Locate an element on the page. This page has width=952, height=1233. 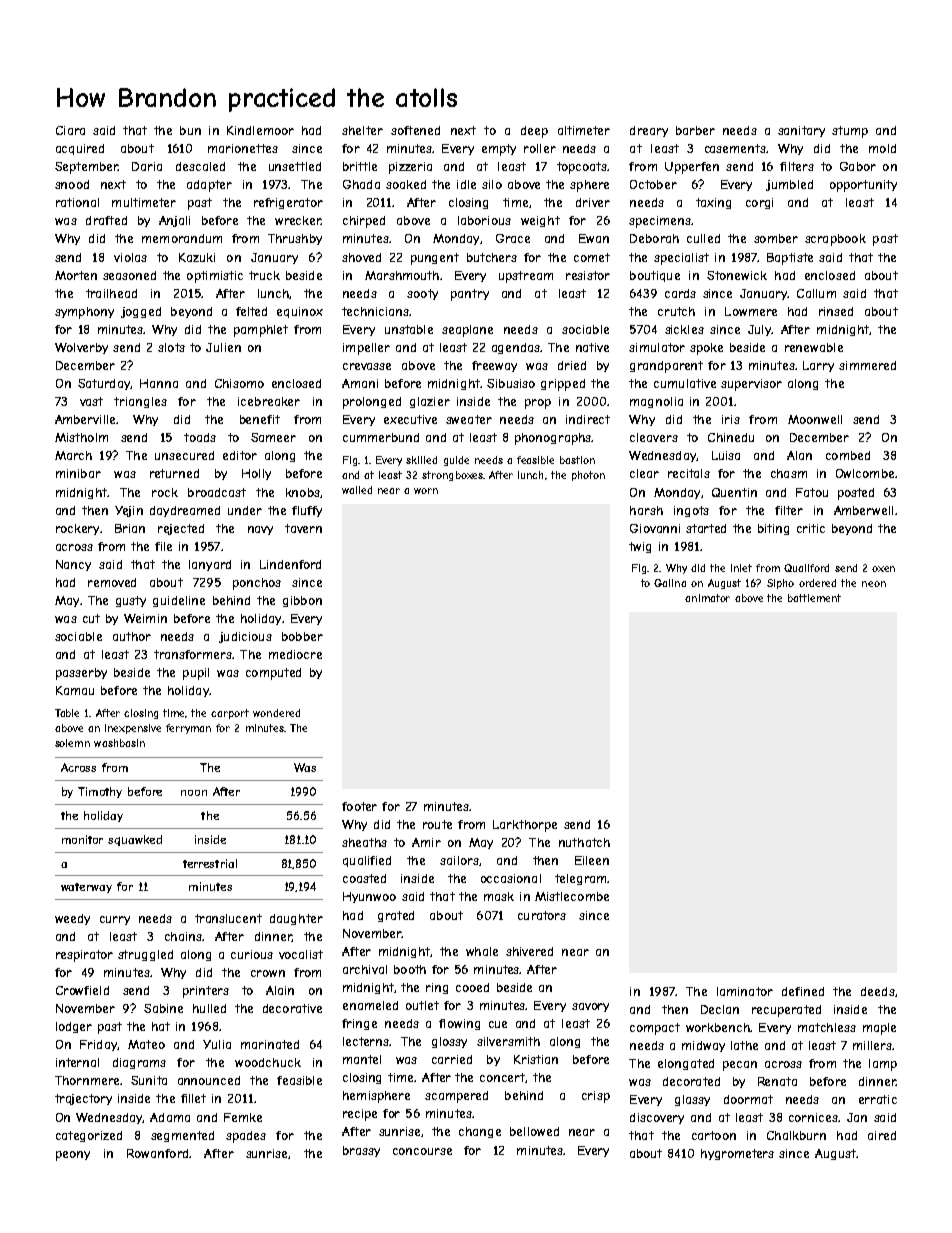
Adama is located at coordinates (170, 1117).
